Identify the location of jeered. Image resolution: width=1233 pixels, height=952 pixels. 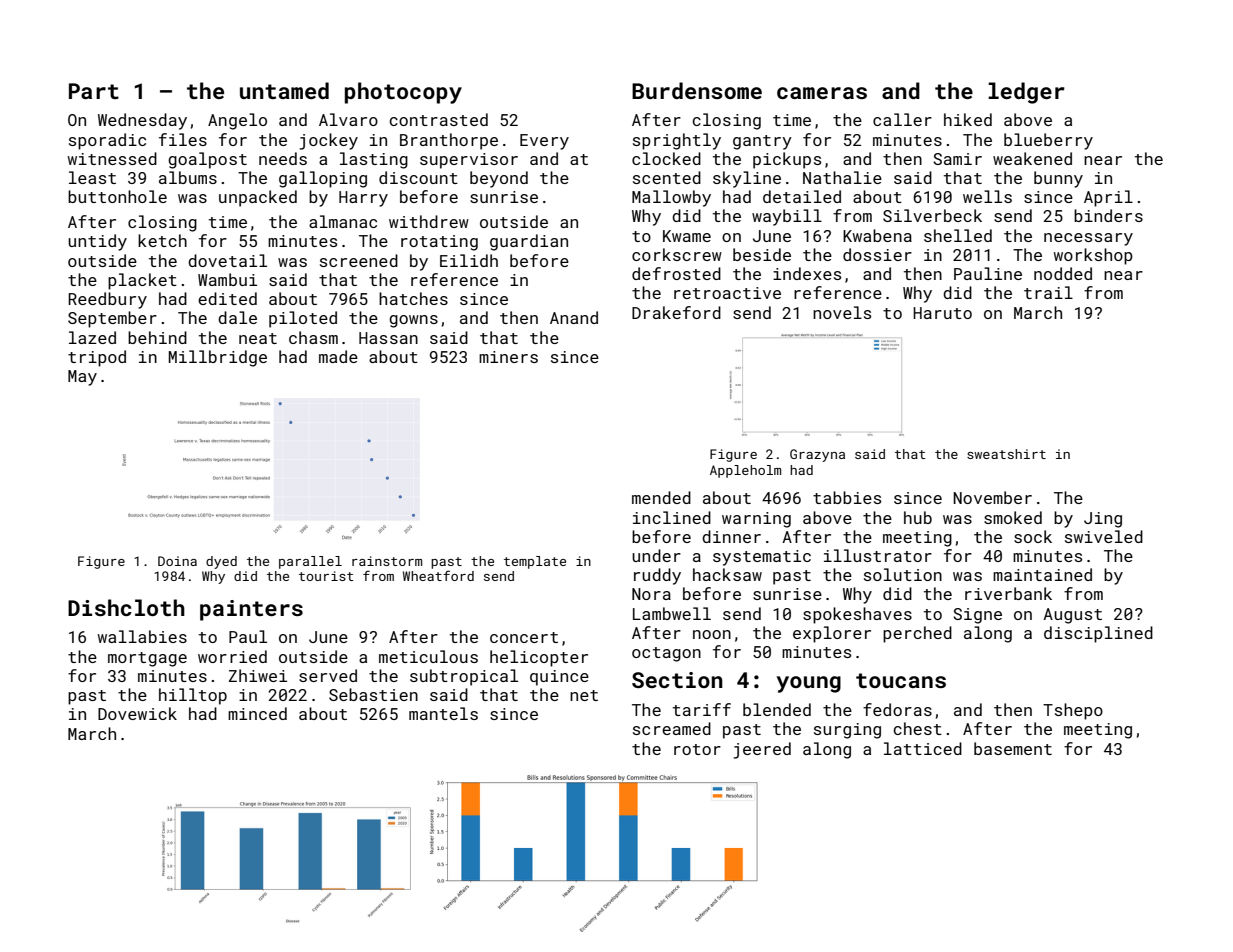
(762, 750).
